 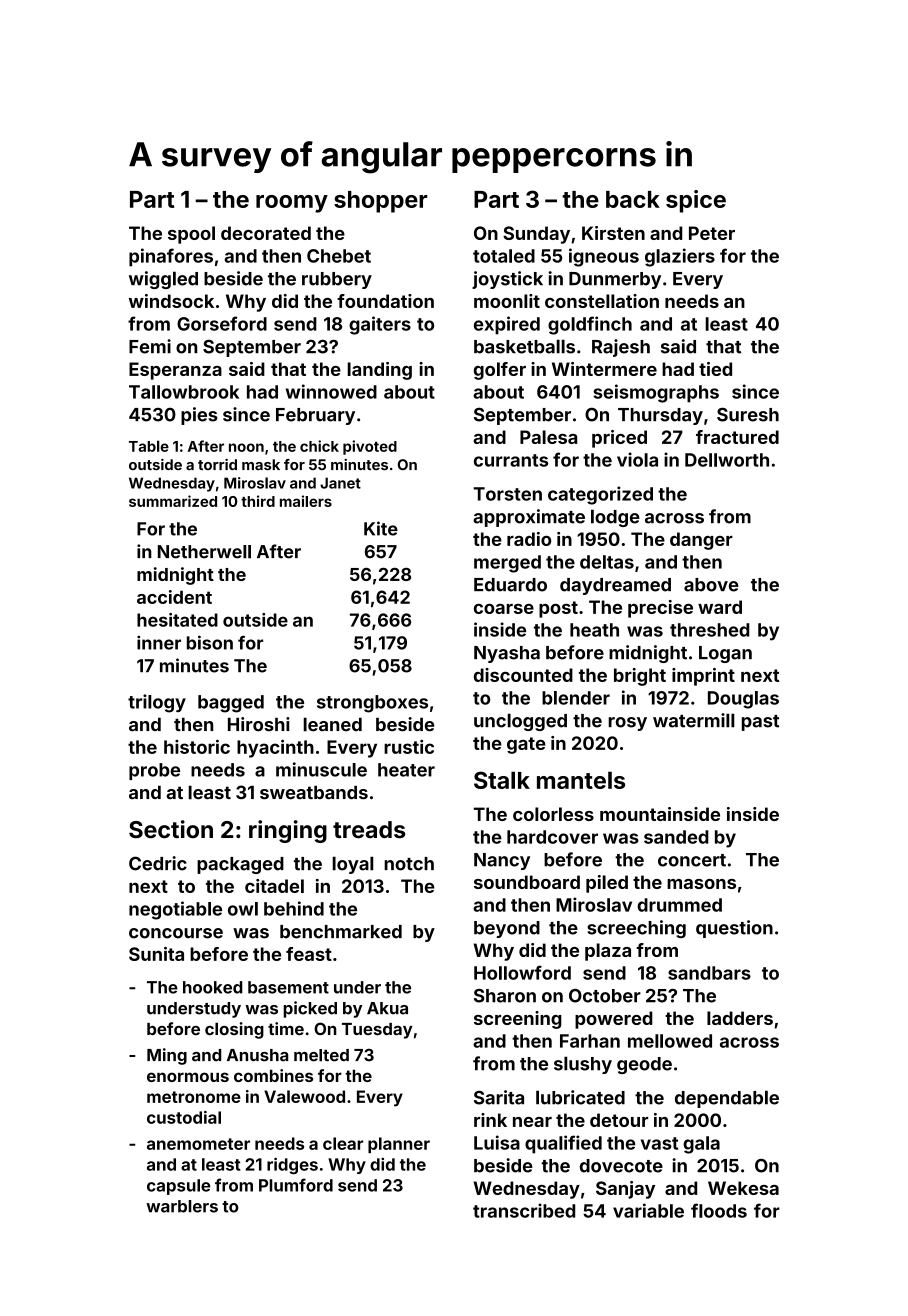 I want to click on hesitated, so click(x=177, y=620).
